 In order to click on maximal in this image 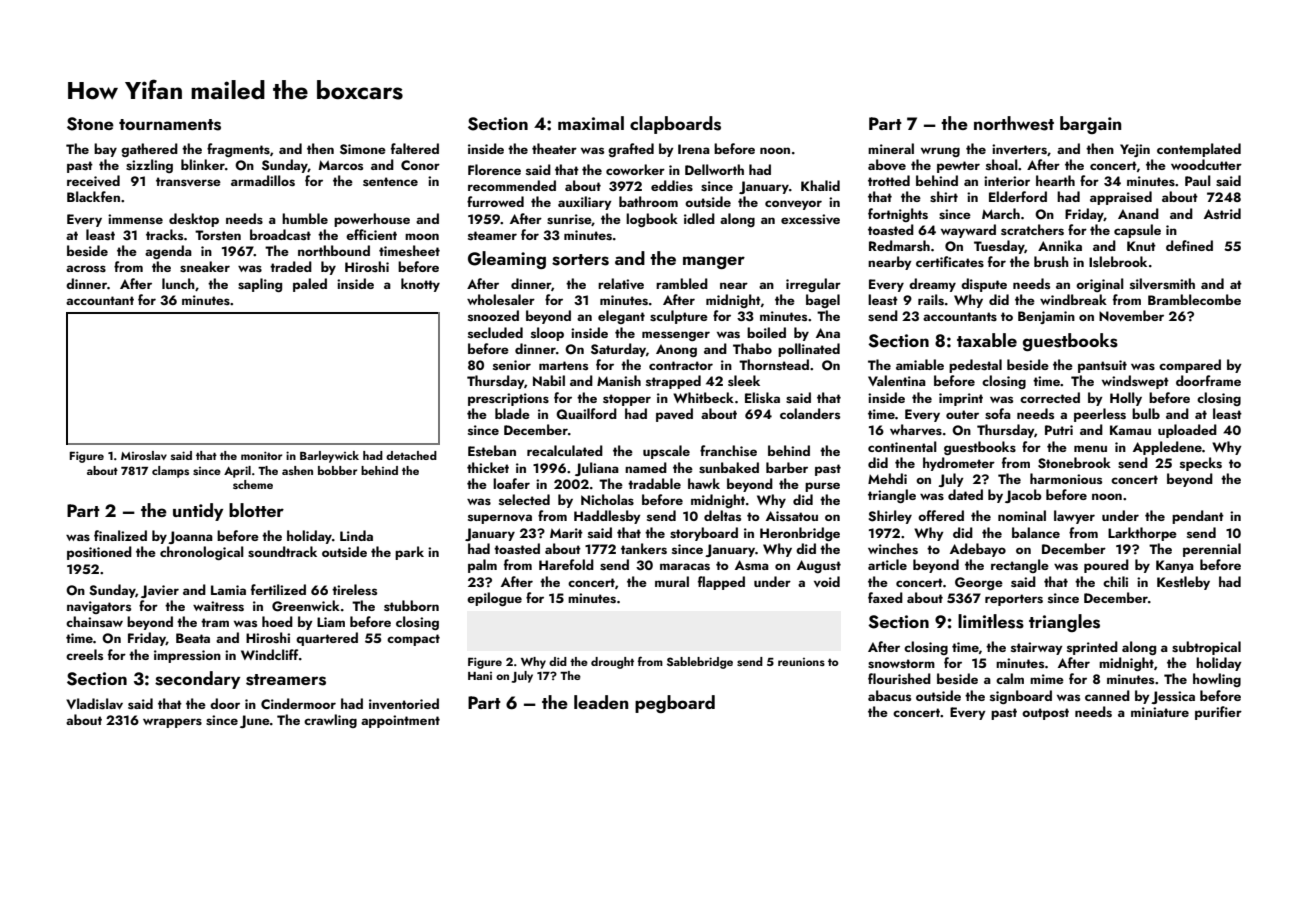, I will do `click(591, 123)`.
